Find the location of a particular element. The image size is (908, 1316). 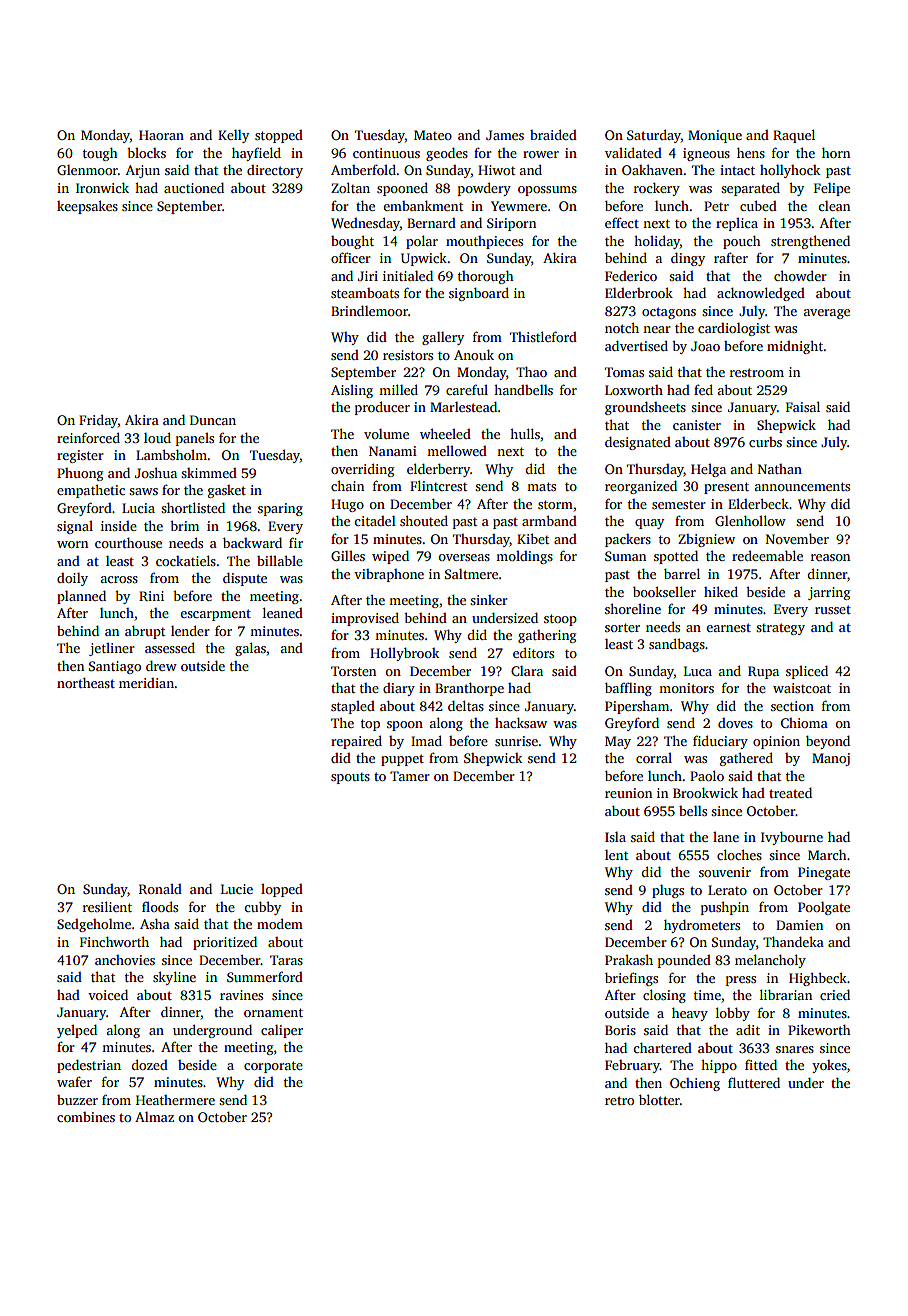

officer is located at coordinates (351, 257).
